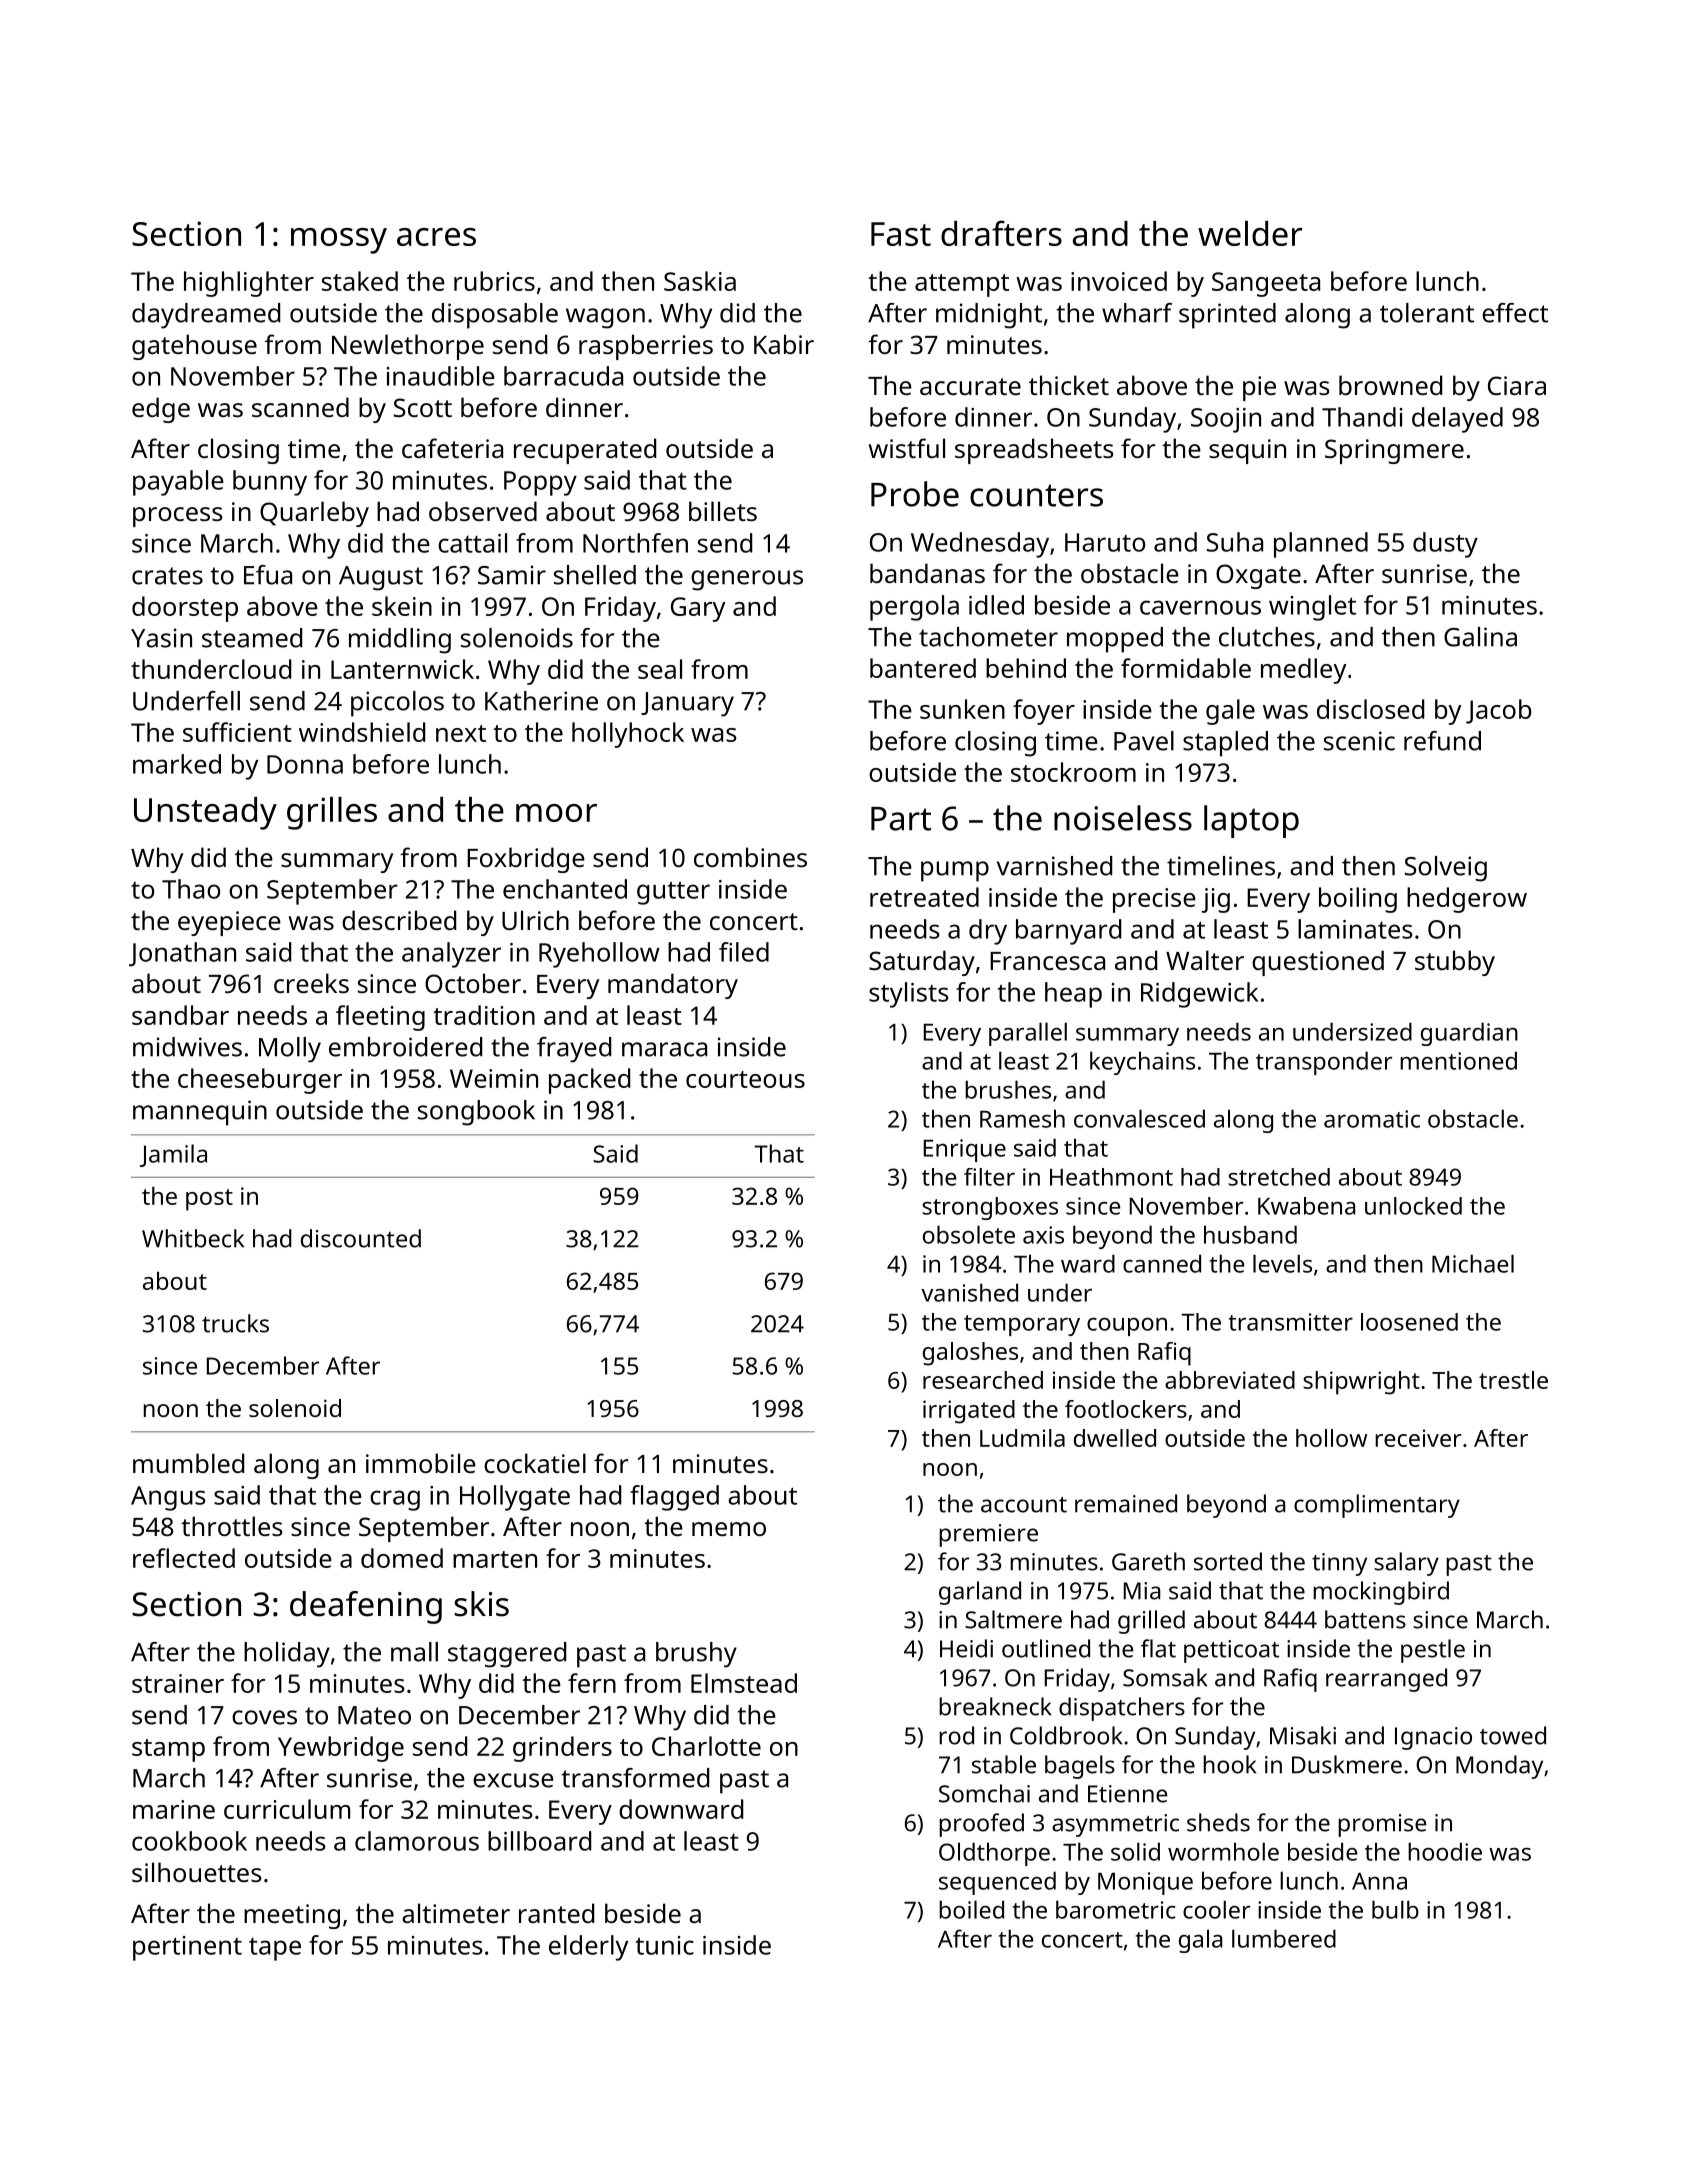  What do you see at coordinates (1251, 821) in the screenshot?
I see `laptop` at bounding box center [1251, 821].
